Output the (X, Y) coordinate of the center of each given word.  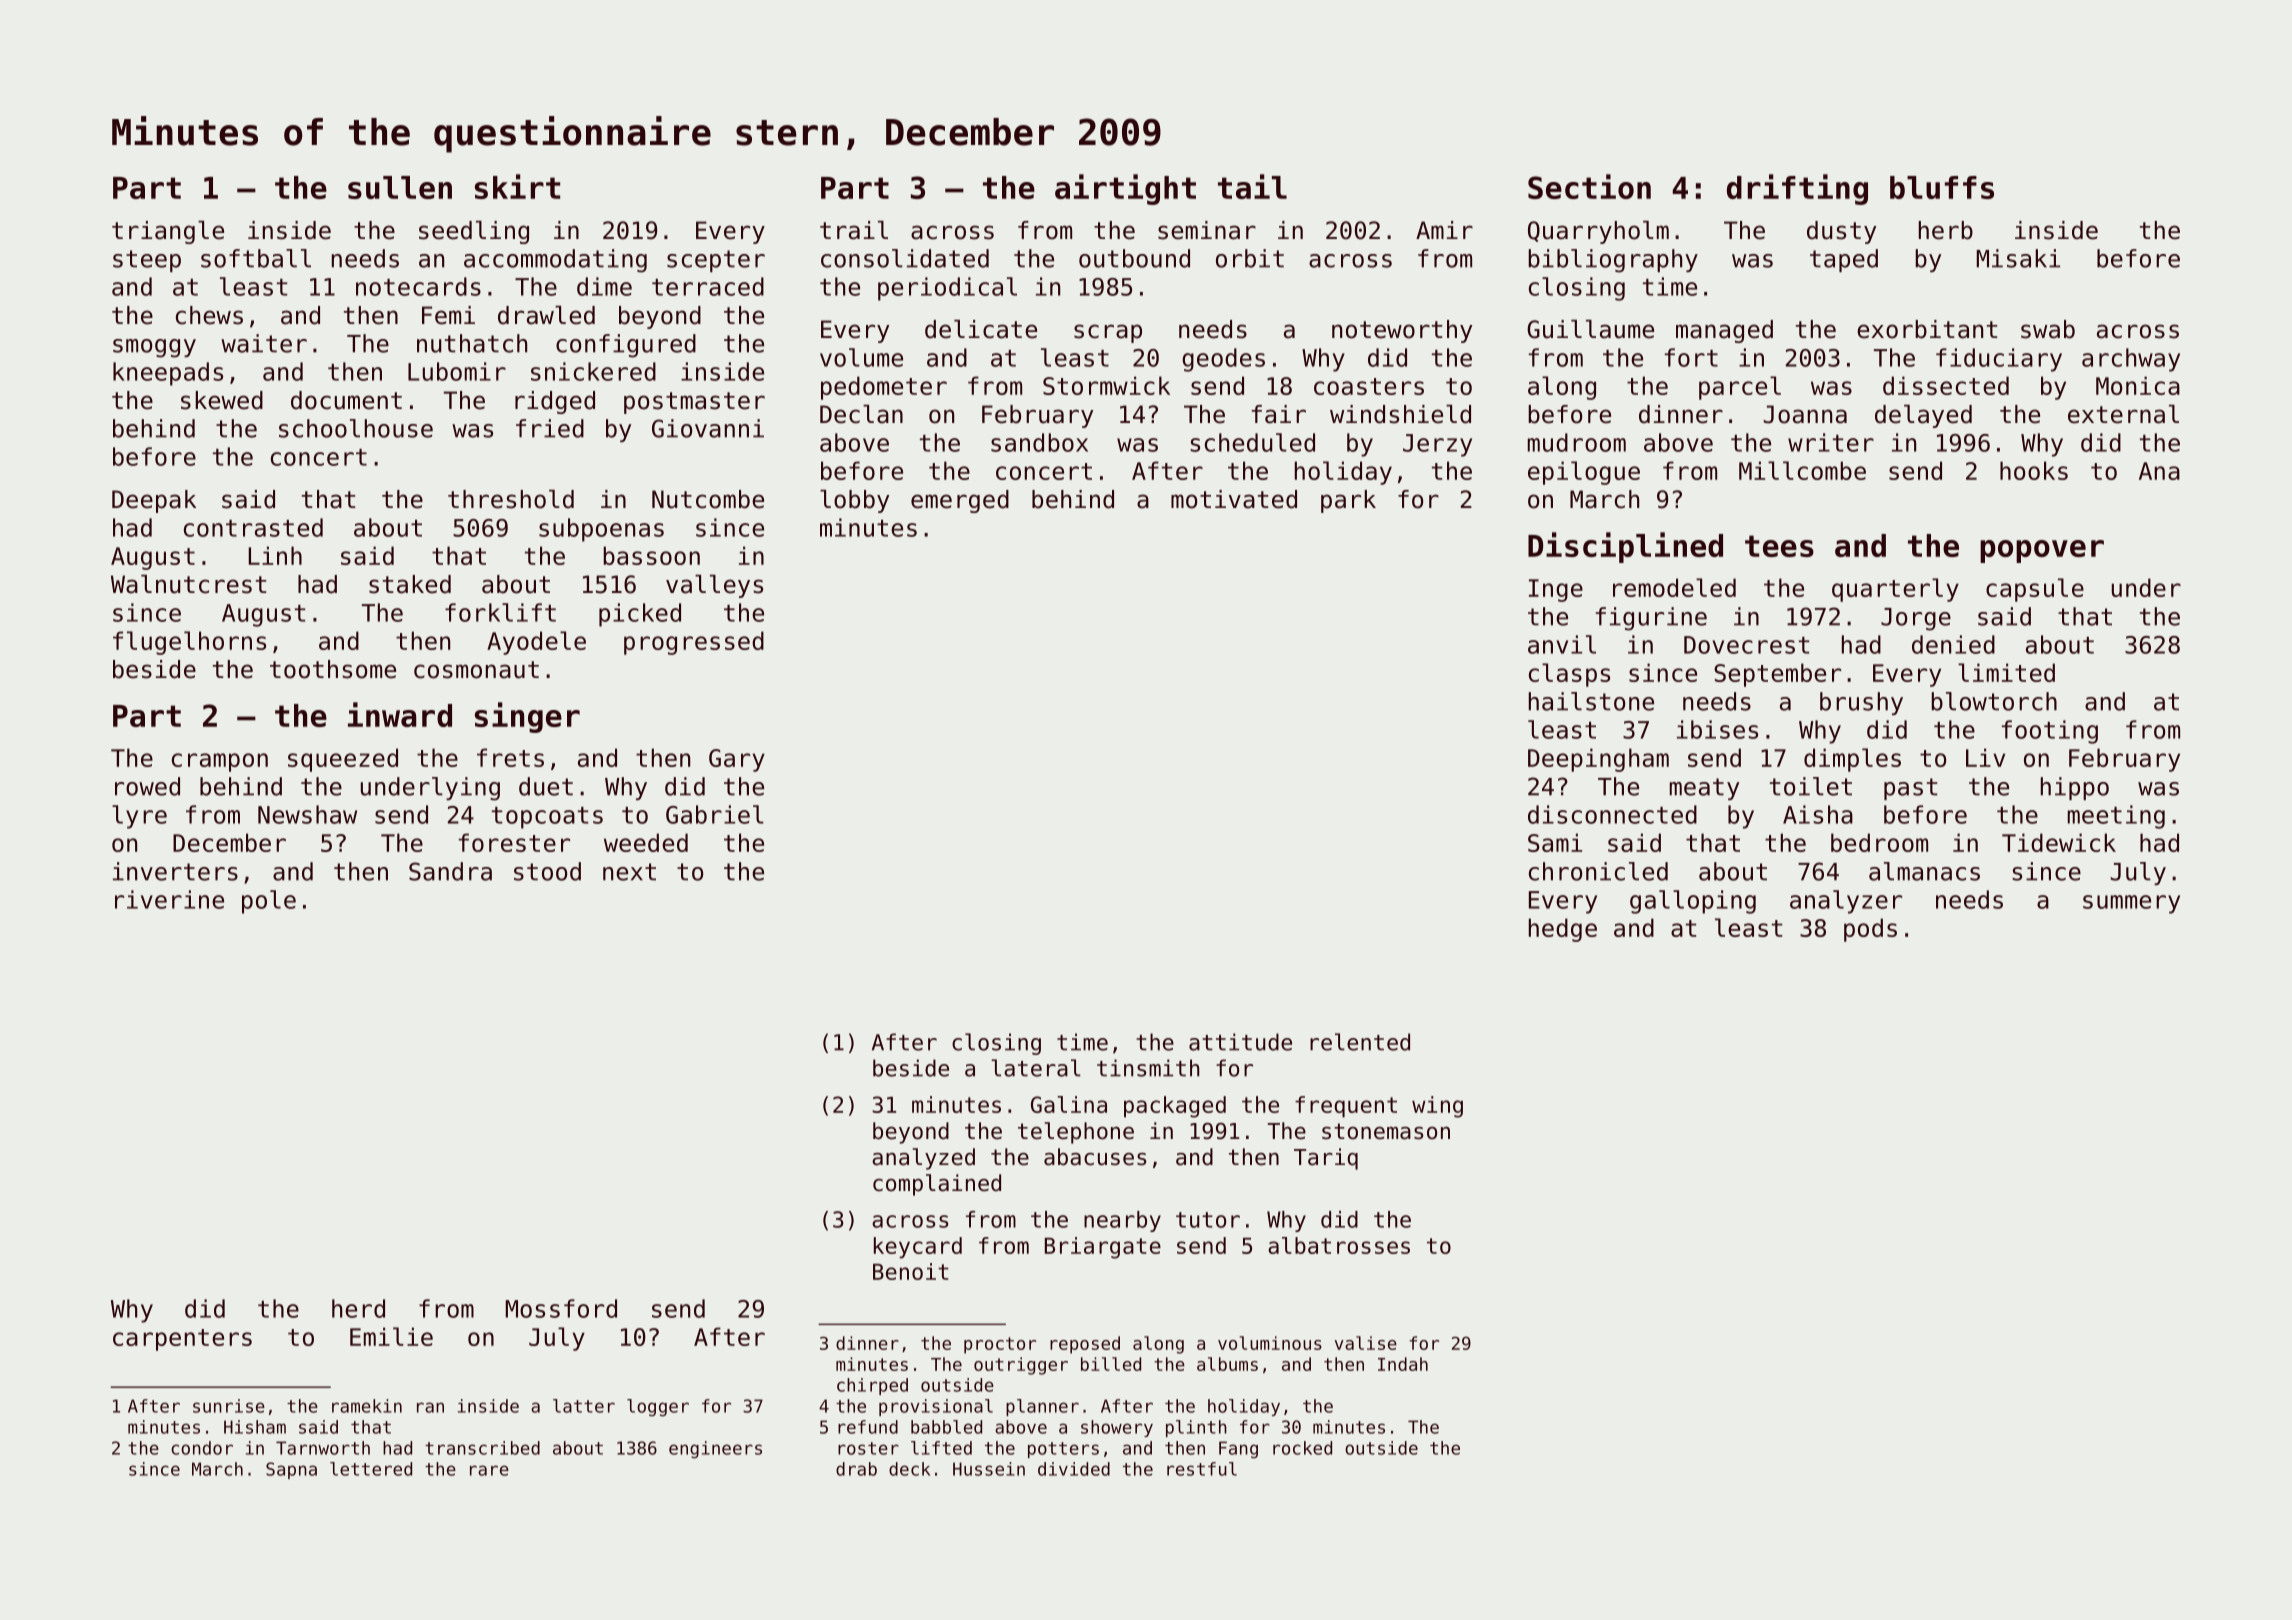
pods (1870, 930)
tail (1252, 186)
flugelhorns (189, 643)
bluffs (1942, 187)
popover (2042, 551)
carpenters (182, 1340)
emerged (960, 501)
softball (256, 258)
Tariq (1326, 1159)
